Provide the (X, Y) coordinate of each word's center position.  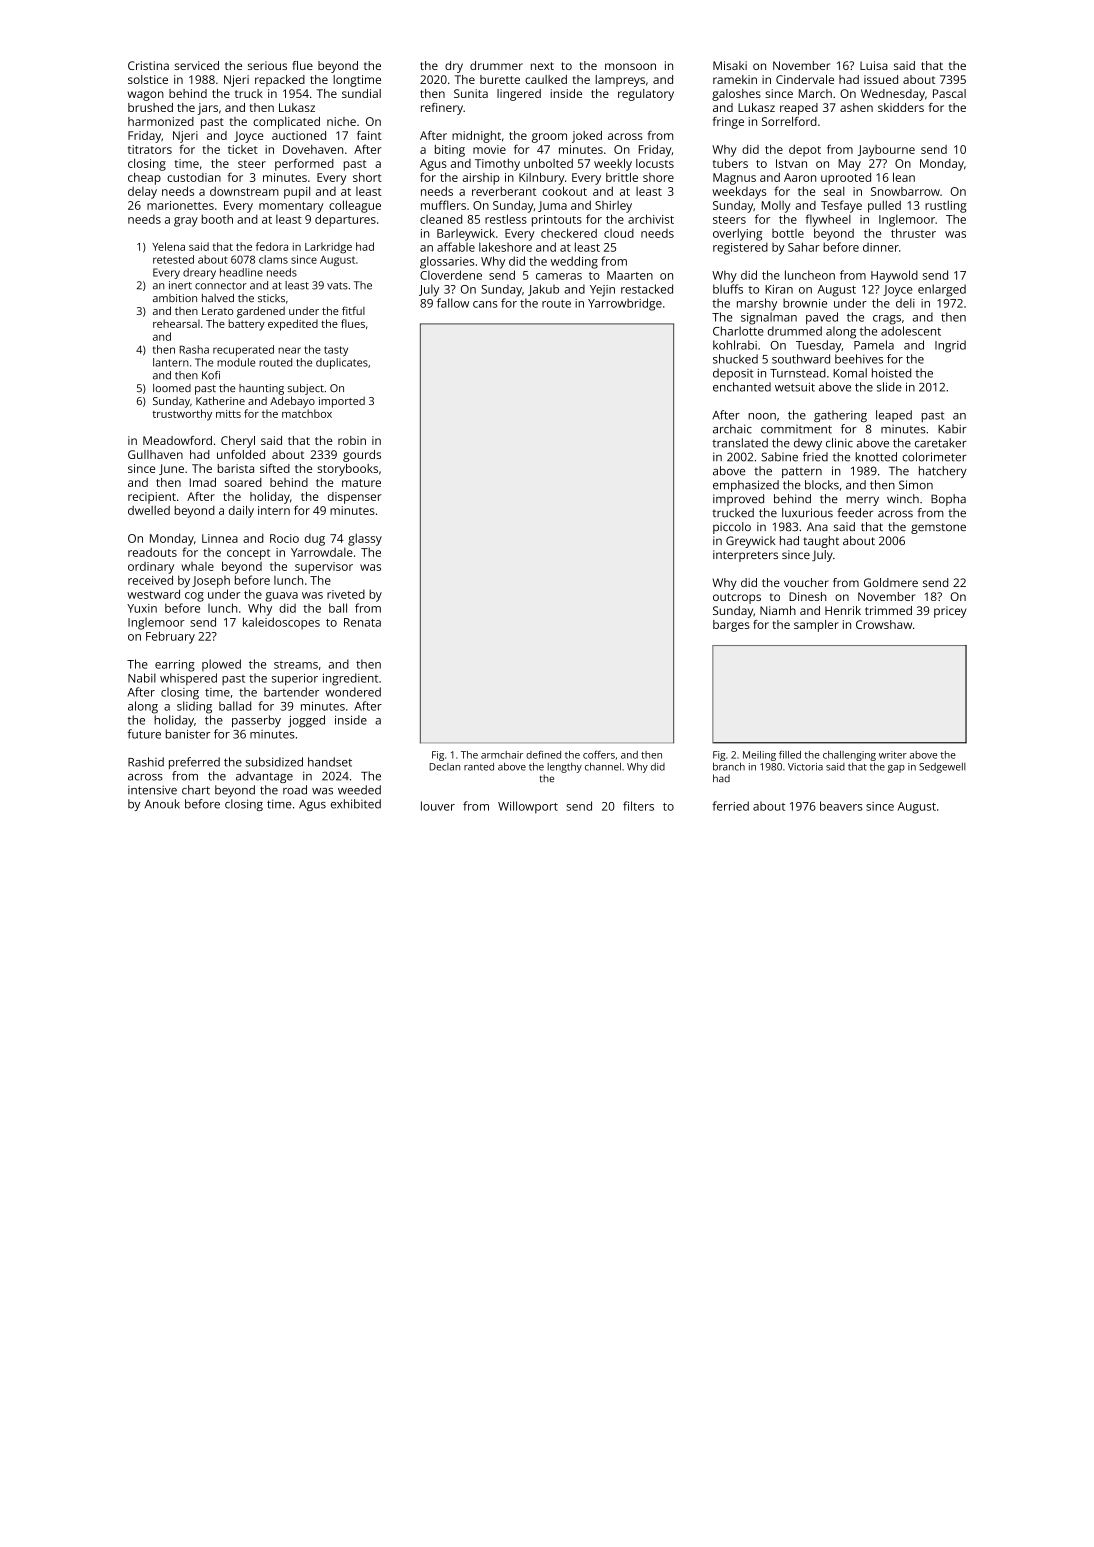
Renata (362, 622)
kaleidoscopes (281, 623)
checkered (569, 233)
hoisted (891, 373)
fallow (453, 303)
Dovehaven (313, 149)
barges (731, 626)
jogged (306, 721)
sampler (816, 626)
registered (740, 248)
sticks (271, 298)
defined (543, 755)
